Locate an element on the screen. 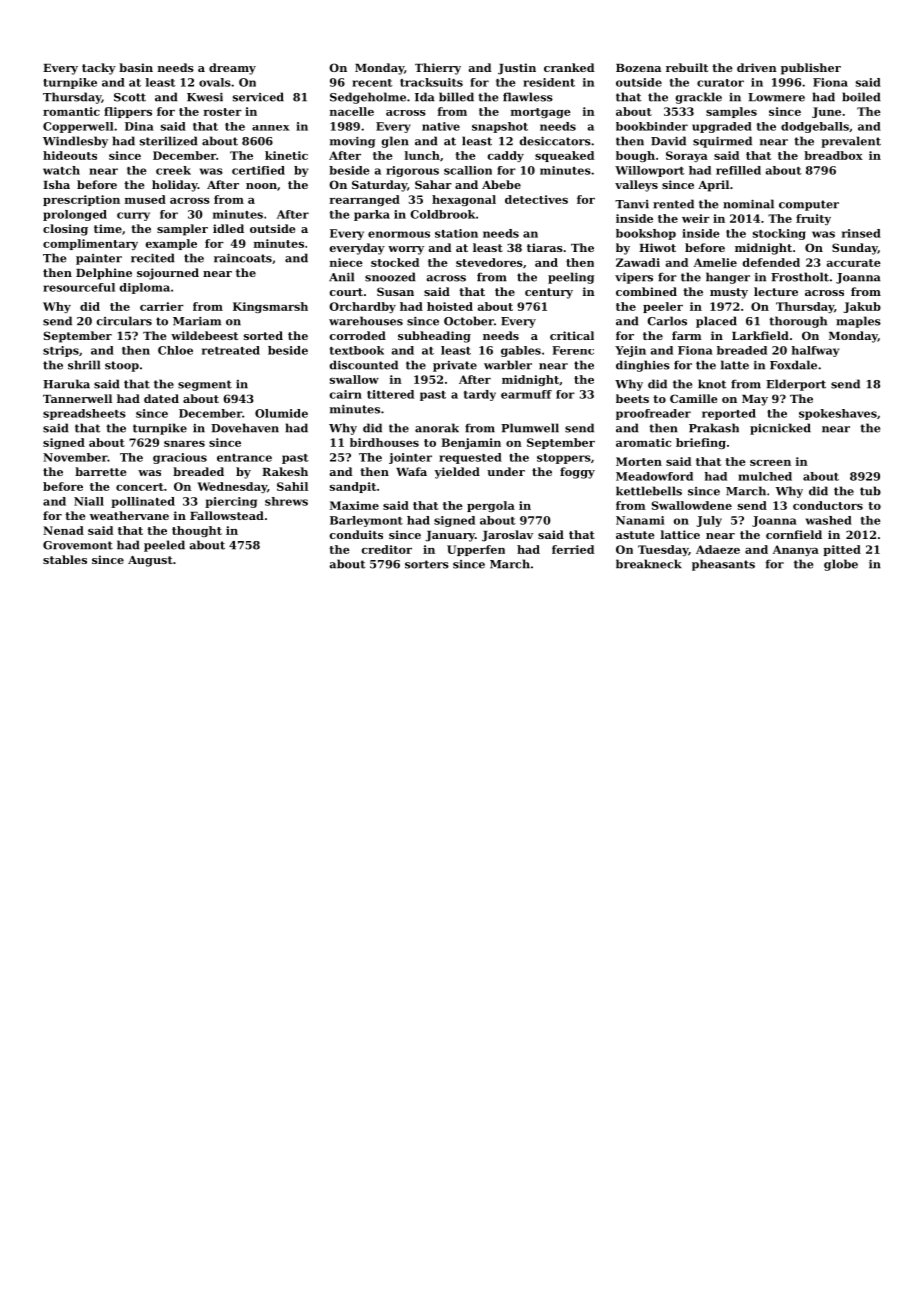  Dovehaven is located at coordinates (245, 428).
